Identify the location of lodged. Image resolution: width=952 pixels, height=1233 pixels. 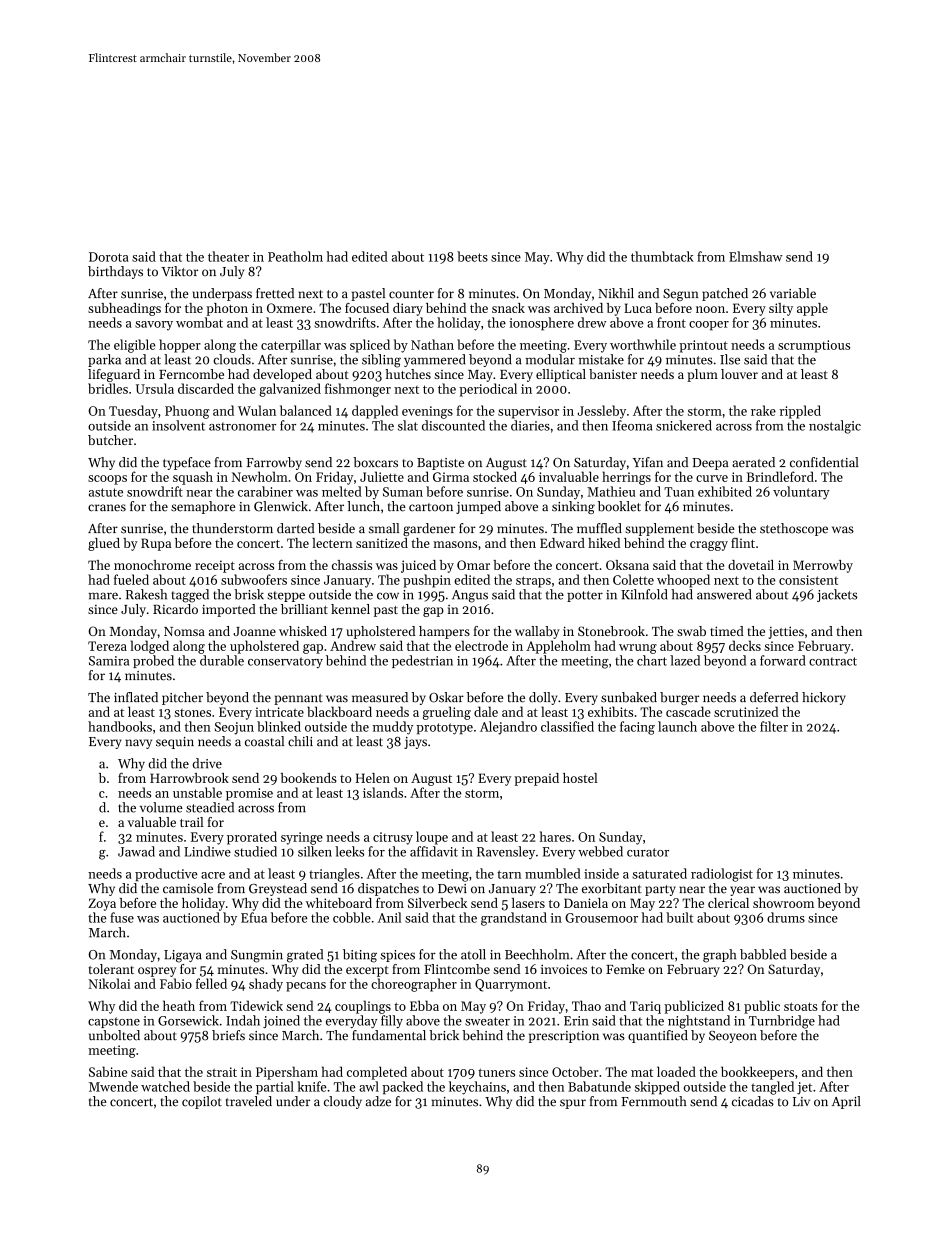
(150, 647).
